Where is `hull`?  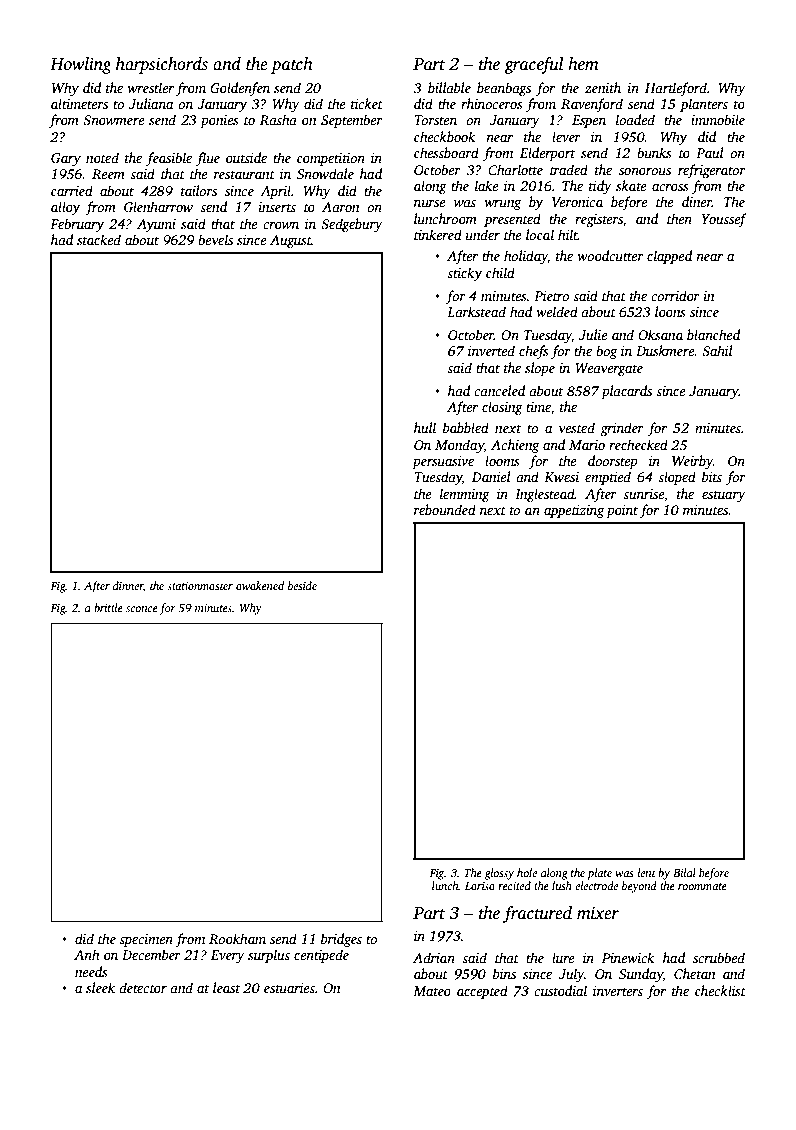
hull is located at coordinates (425, 427).
